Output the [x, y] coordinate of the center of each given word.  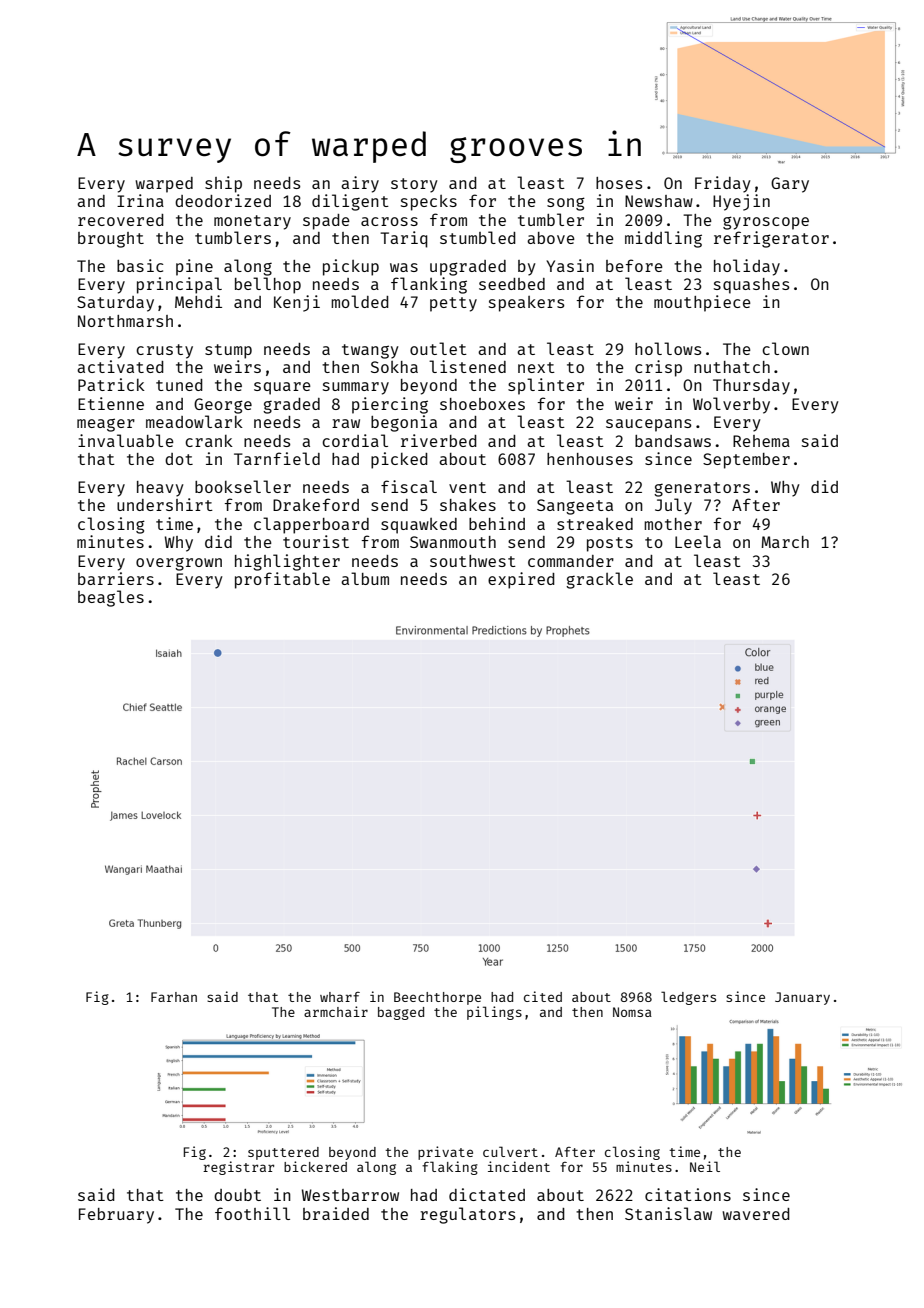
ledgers [688, 998]
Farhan [174, 997]
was [404, 267]
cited [543, 996]
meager [106, 425]
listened [467, 366]
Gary [790, 185]
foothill [252, 1213]
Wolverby [731, 405]
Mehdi [198, 301]
